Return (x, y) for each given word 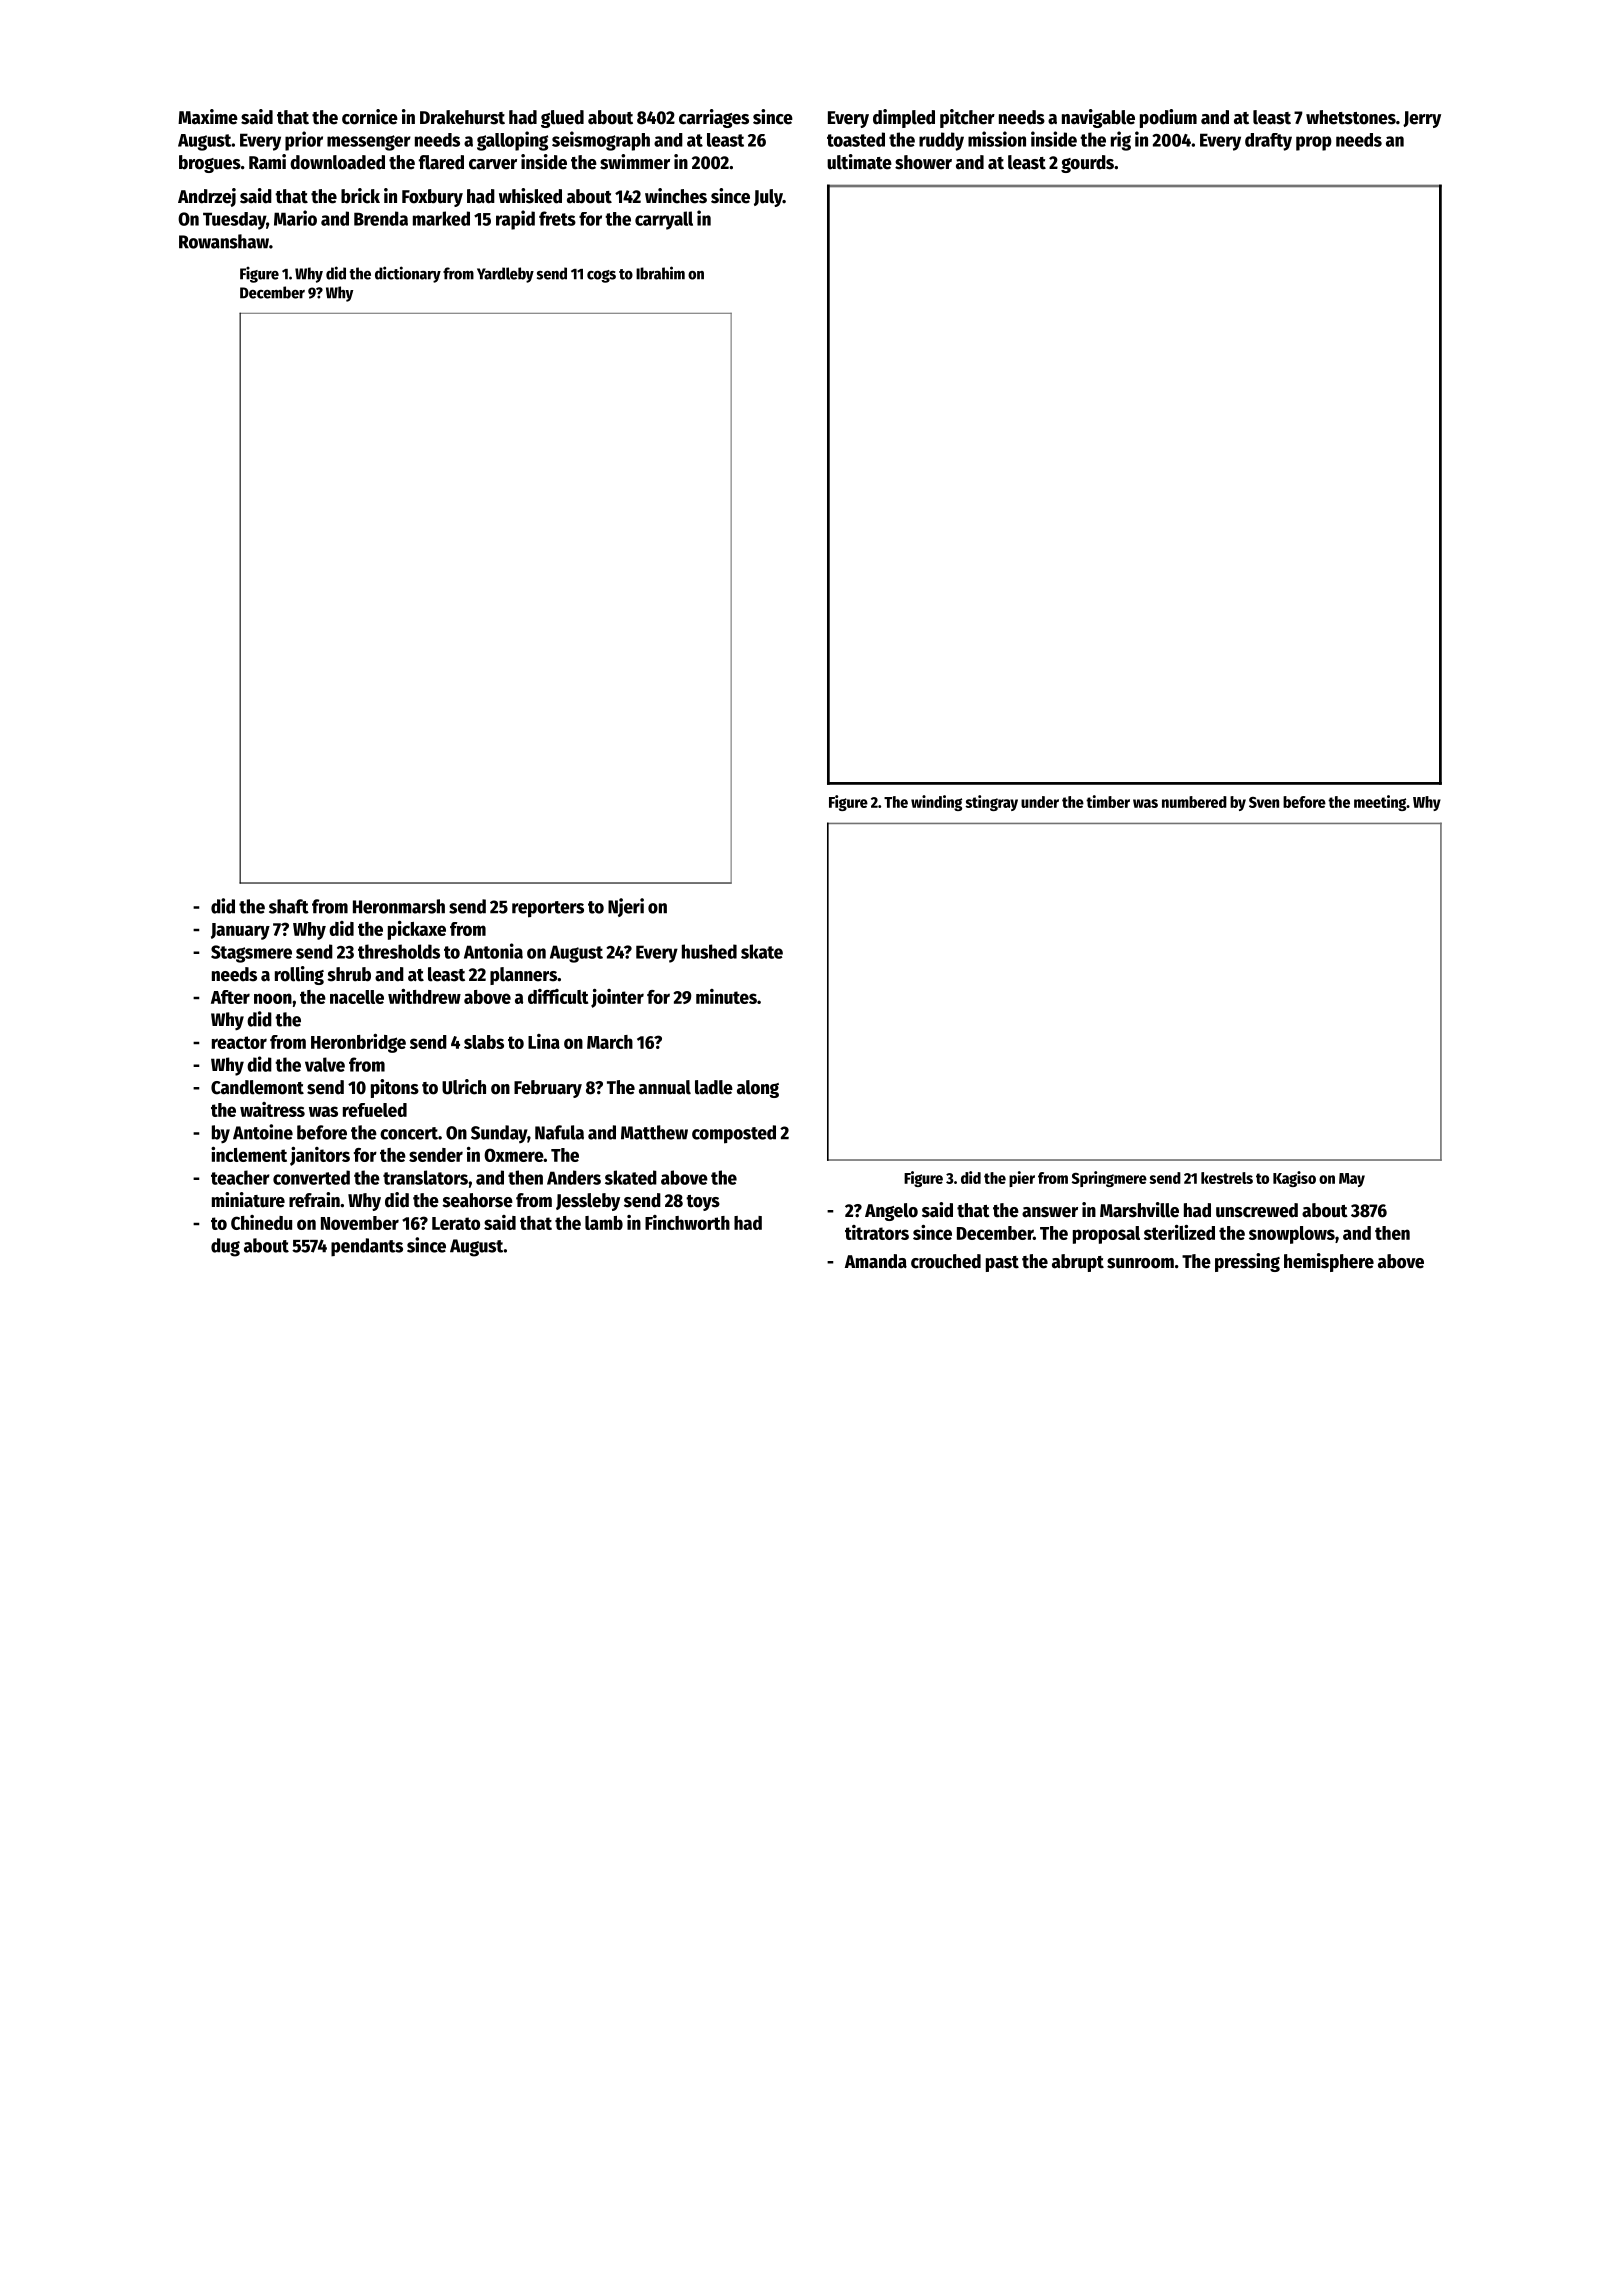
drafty (1268, 142)
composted (734, 1134)
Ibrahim (660, 273)
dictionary (408, 274)
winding (936, 803)
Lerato (456, 1223)
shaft (289, 906)
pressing (1247, 1262)
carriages (714, 118)
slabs (484, 1042)
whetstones (1351, 117)
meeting (1380, 803)
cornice (370, 117)
